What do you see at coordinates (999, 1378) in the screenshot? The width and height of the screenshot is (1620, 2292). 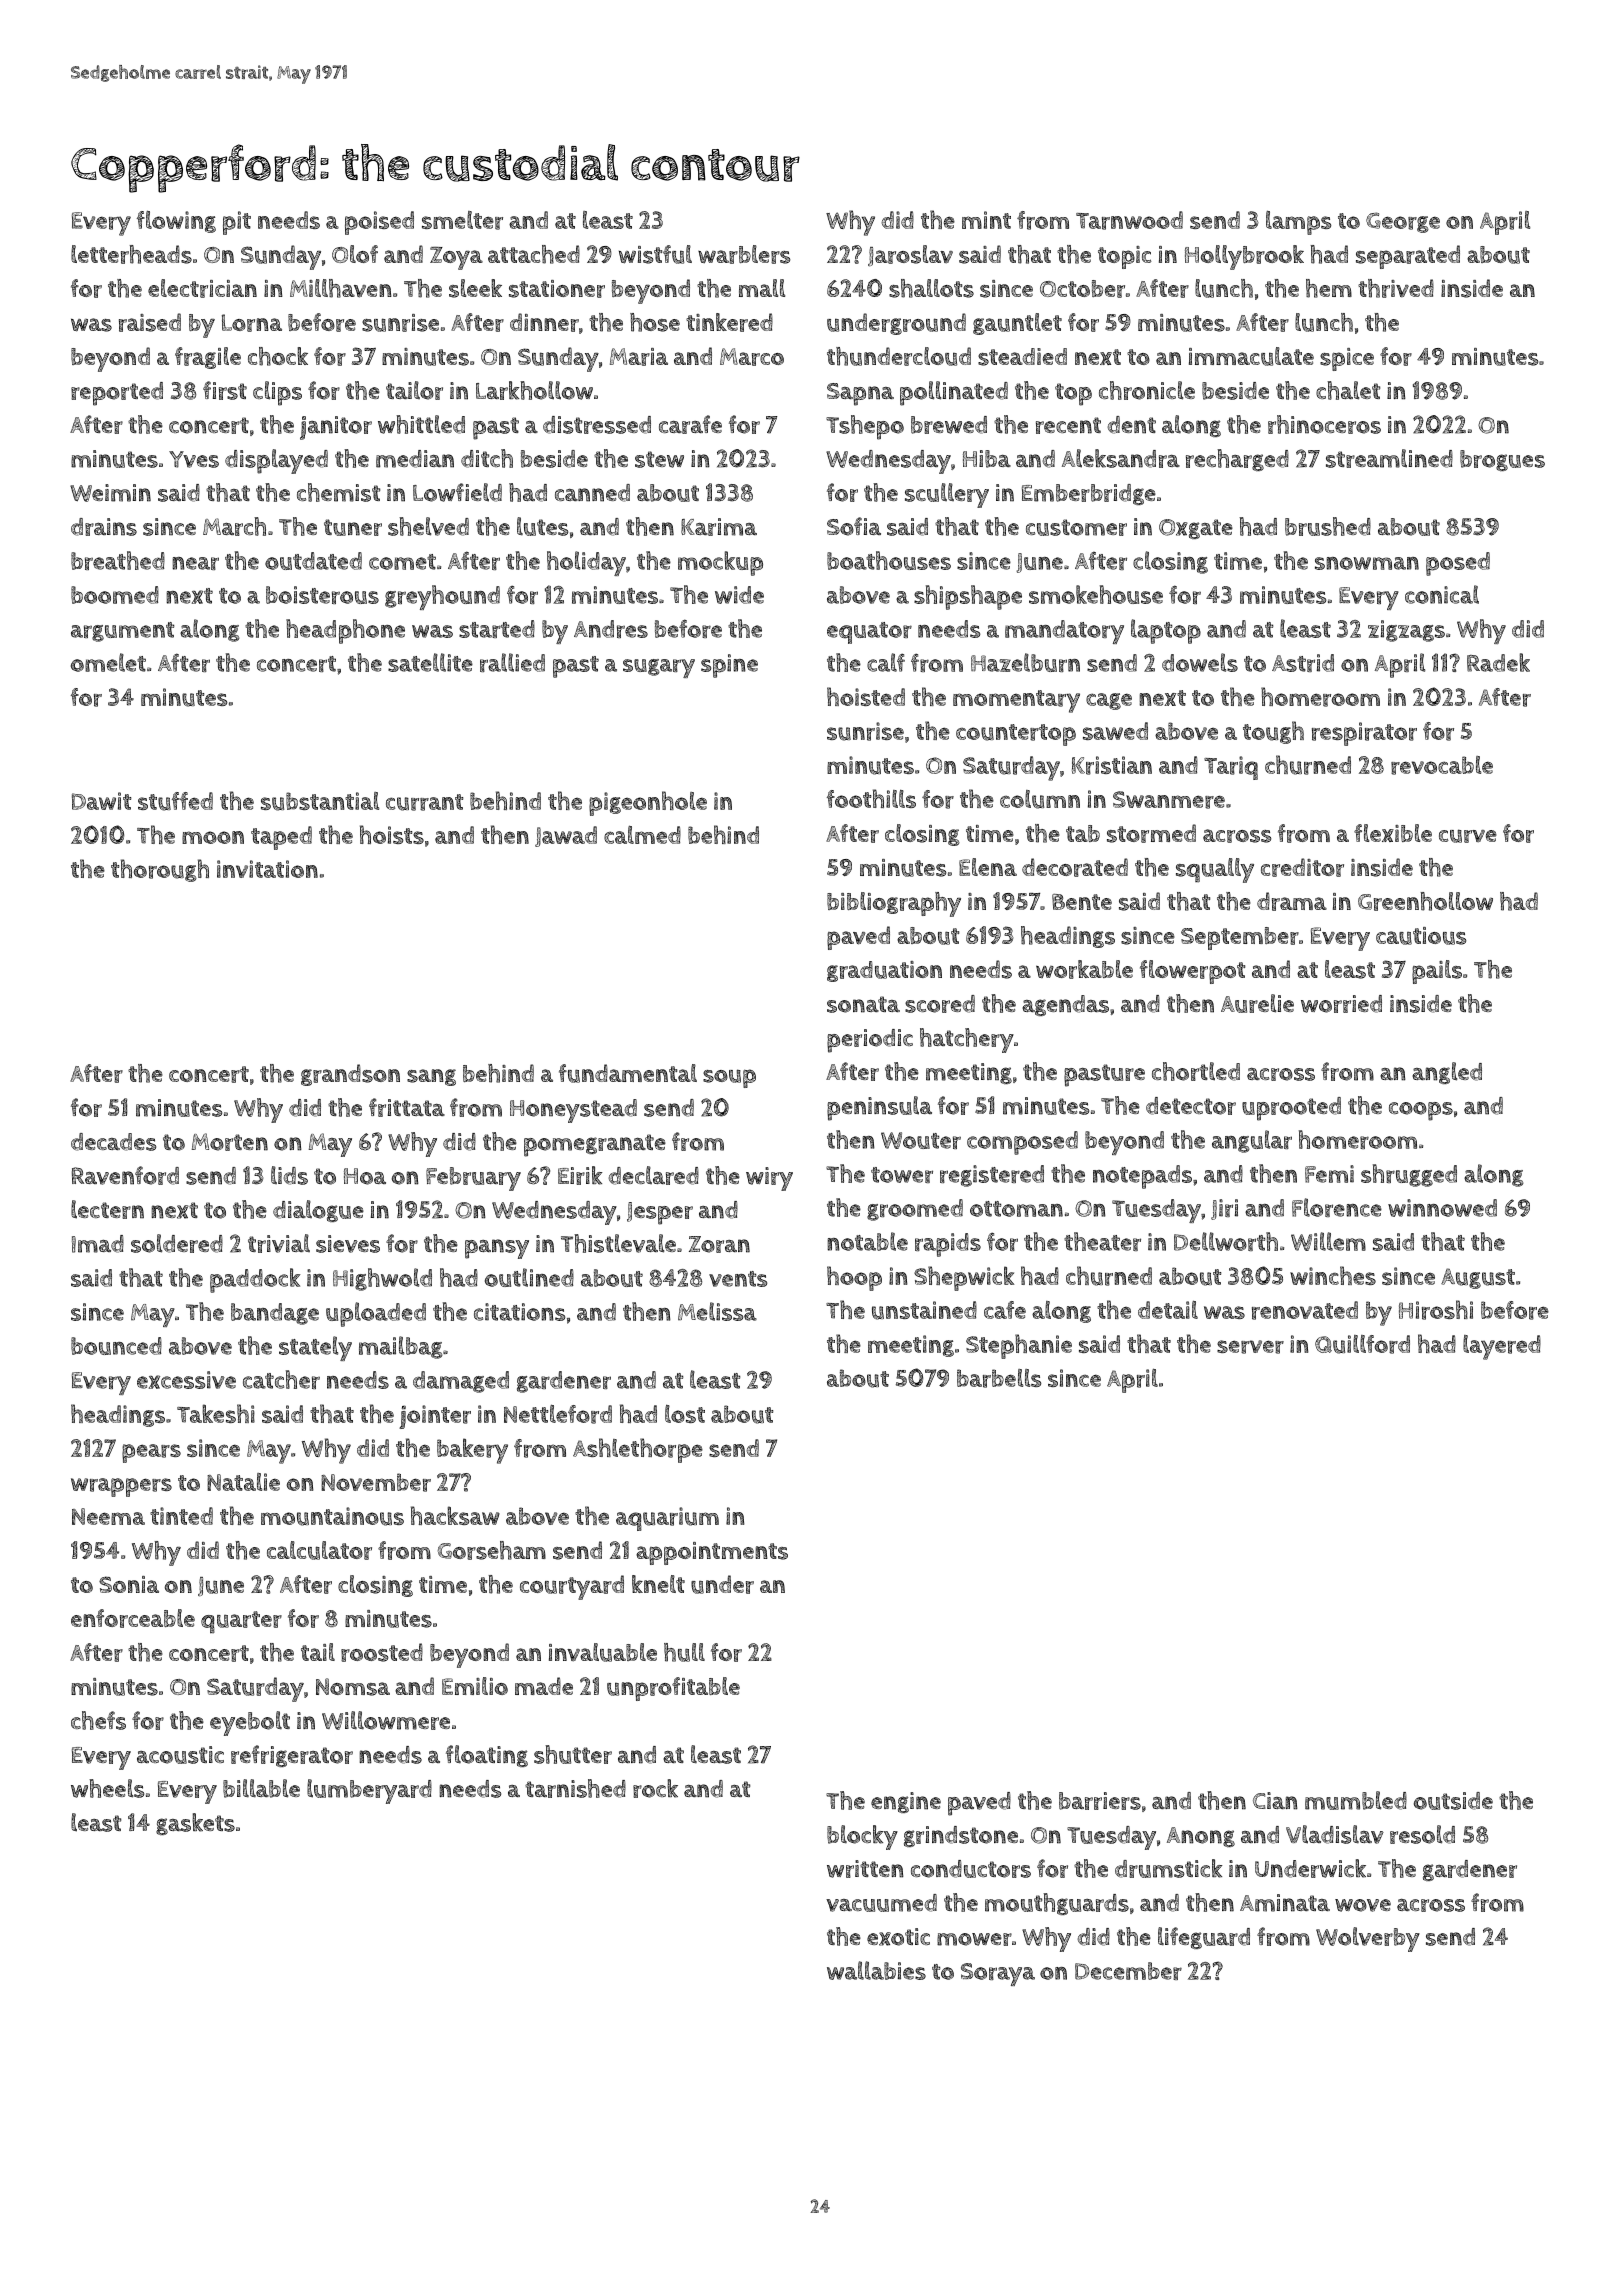 I see `barbells` at bounding box center [999, 1378].
